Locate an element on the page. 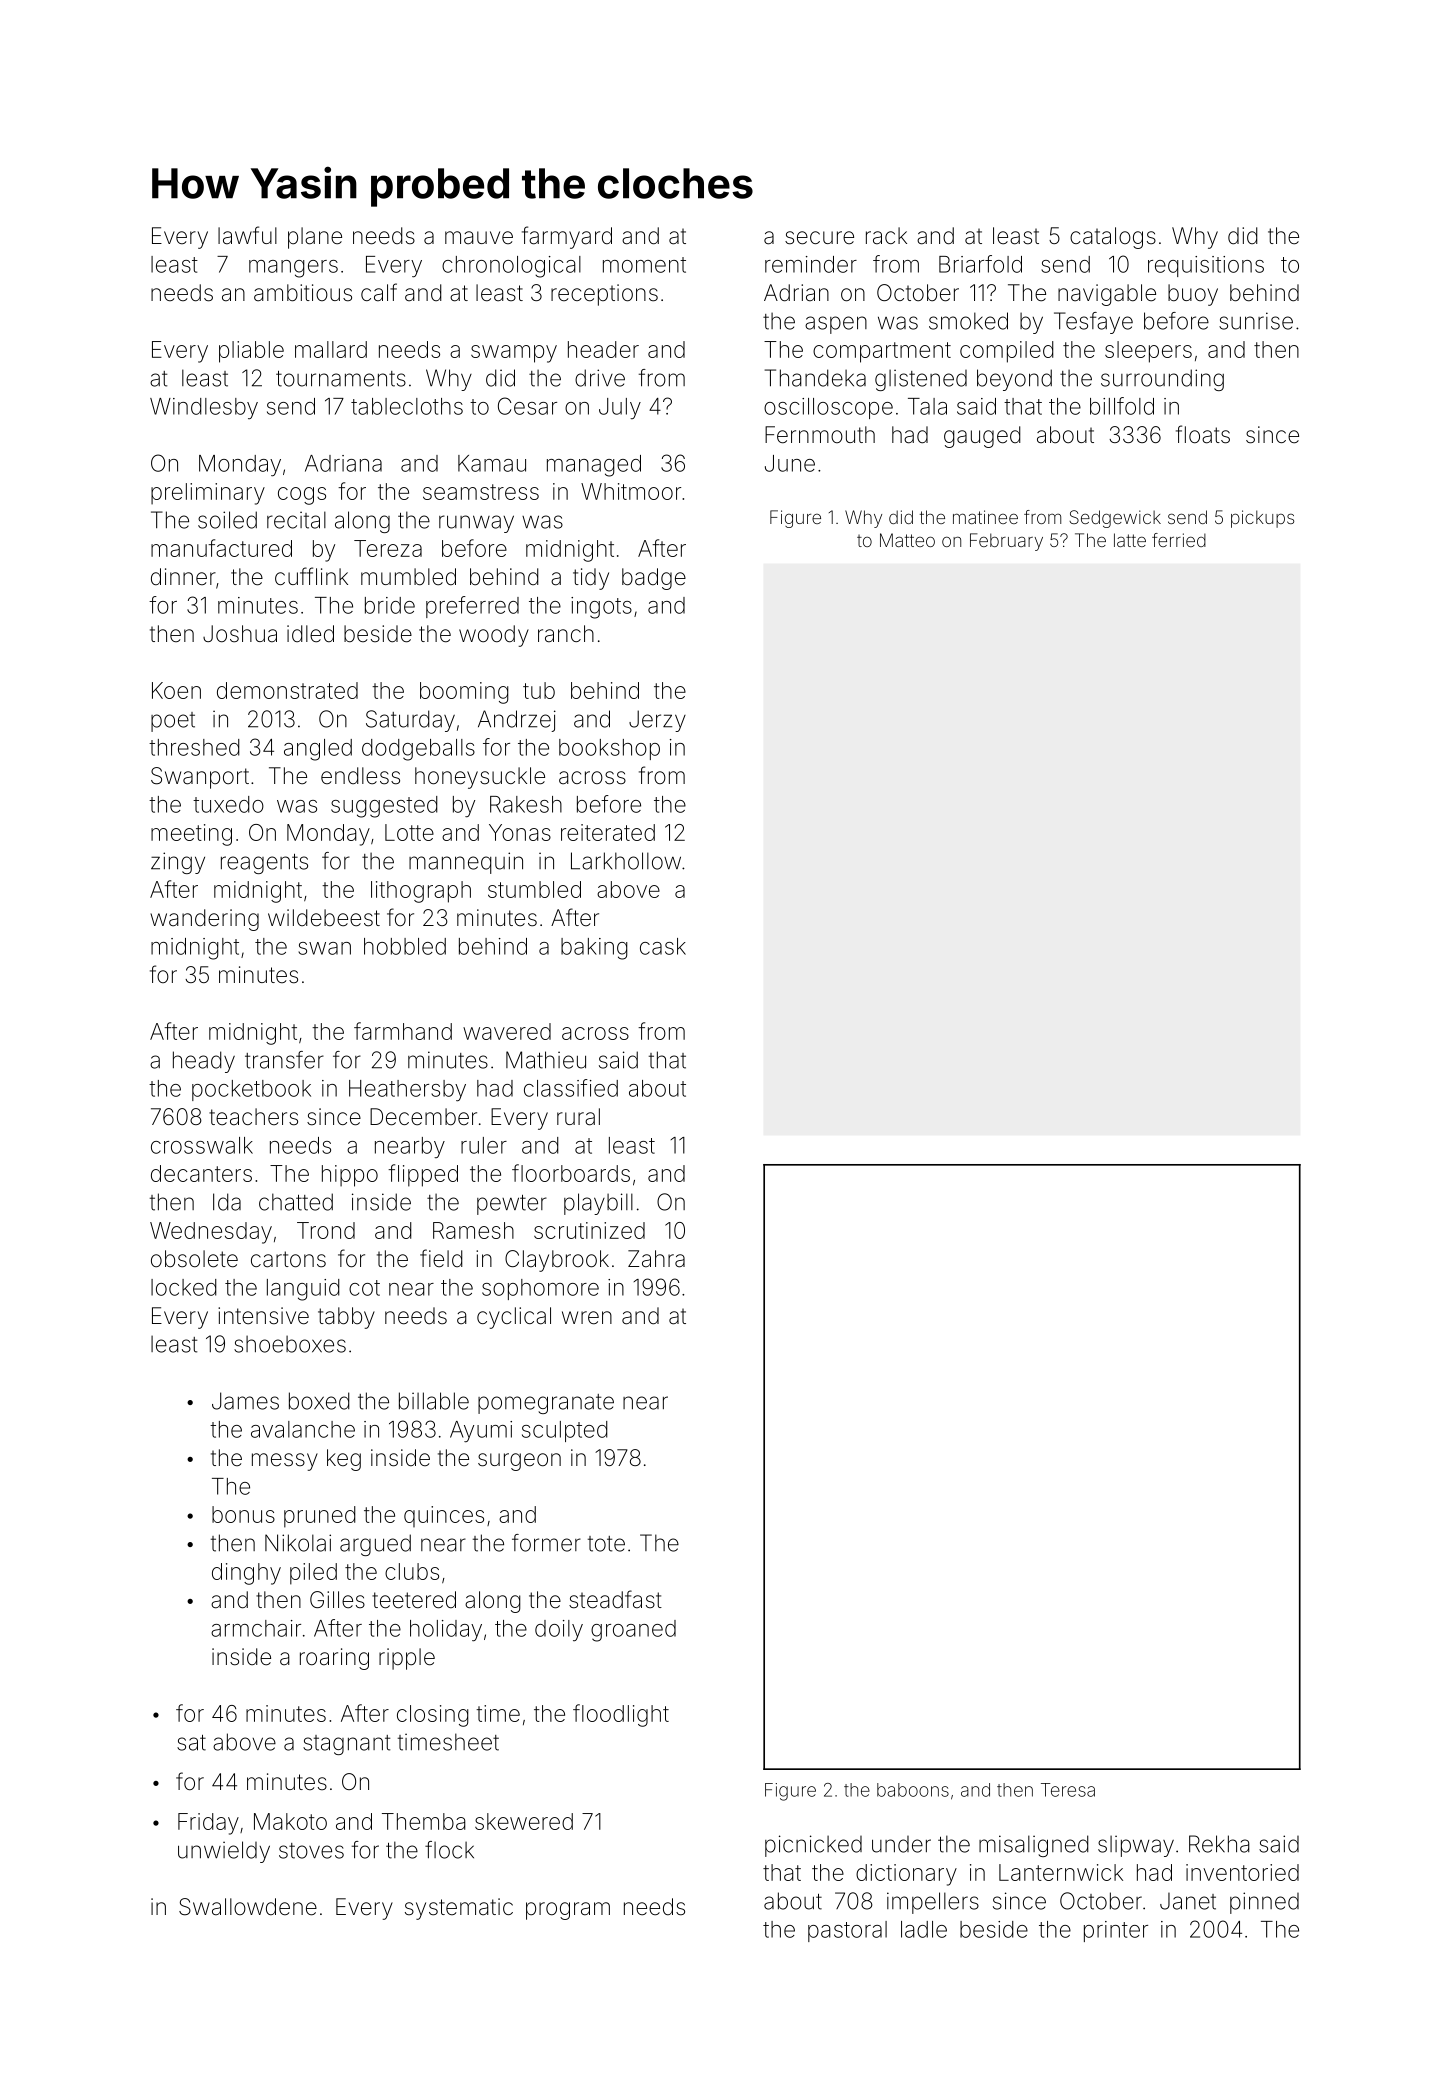 This document has height=2100, width=1450. farmyard is located at coordinates (567, 237).
